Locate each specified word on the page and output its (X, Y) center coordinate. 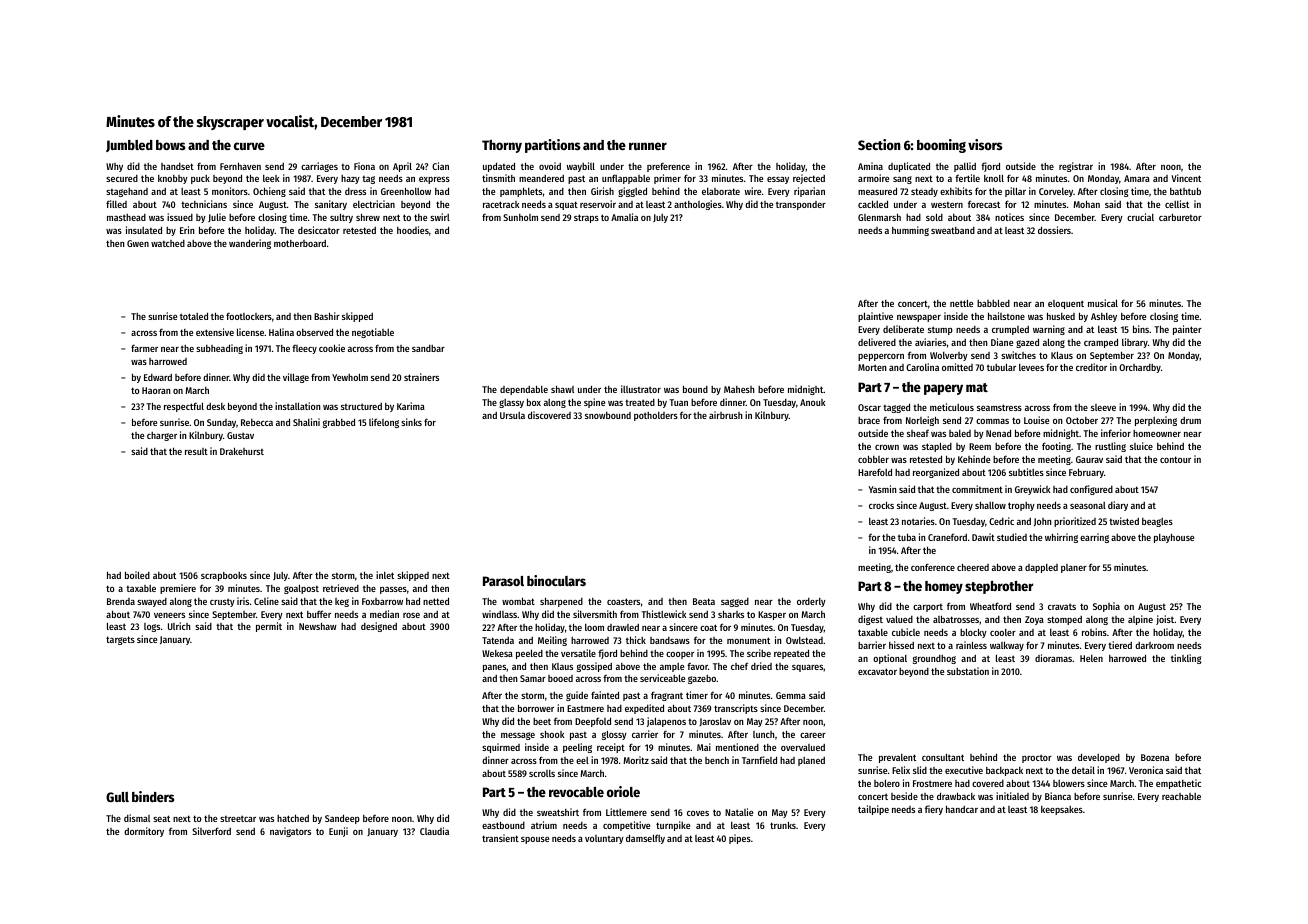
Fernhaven (240, 166)
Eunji (338, 832)
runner (648, 146)
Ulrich (179, 626)
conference (933, 567)
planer (1074, 568)
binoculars (556, 580)
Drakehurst (242, 451)
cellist (1177, 204)
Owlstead (804, 640)
